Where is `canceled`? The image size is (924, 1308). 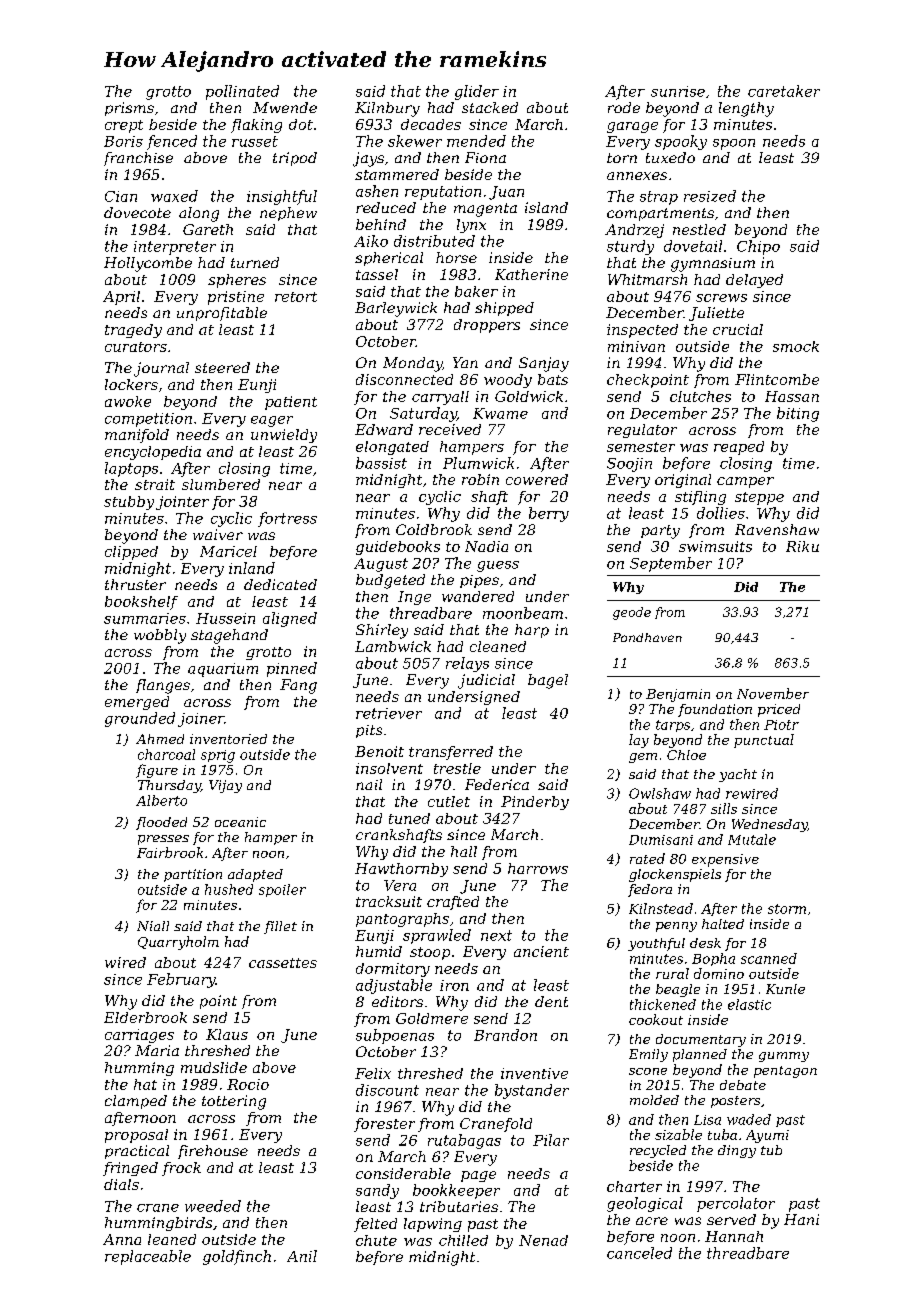 canceled is located at coordinates (639, 1253).
